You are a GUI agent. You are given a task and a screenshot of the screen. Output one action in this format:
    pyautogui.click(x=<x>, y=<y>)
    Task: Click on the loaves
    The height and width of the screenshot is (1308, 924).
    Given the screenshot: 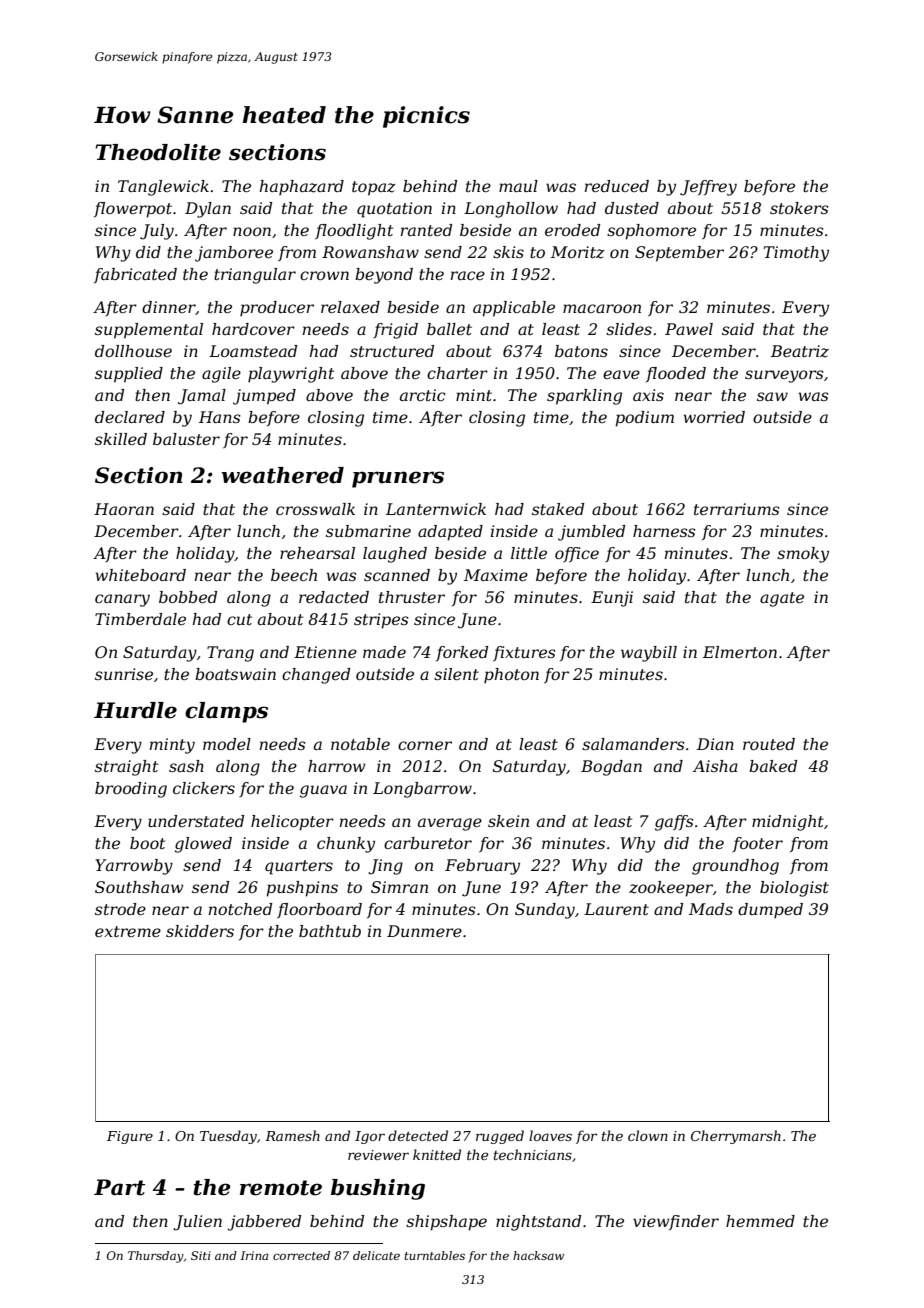 What is the action you would take?
    pyautogui.click(x=550, y=1135)
